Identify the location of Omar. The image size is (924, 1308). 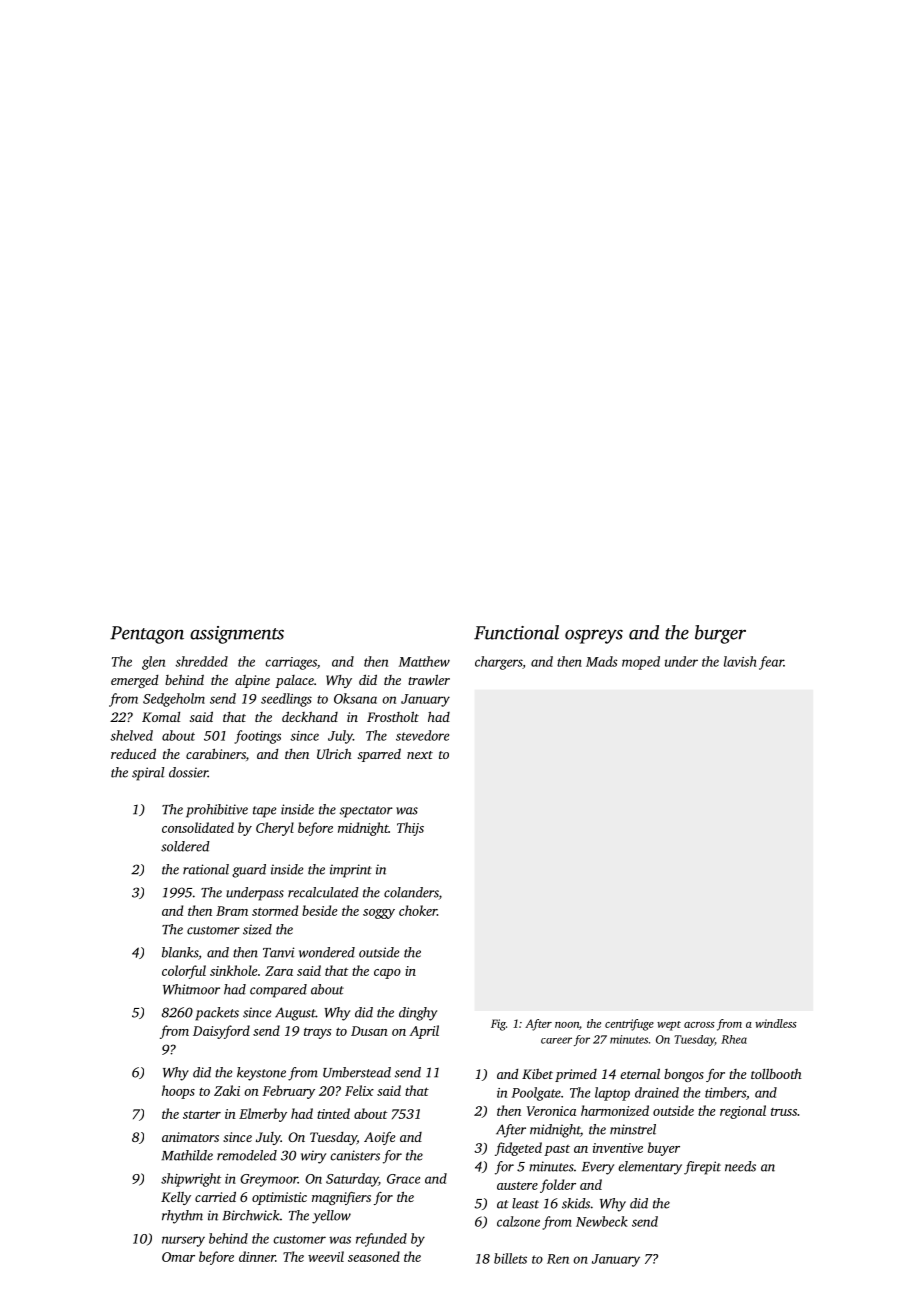
(178, 1257).
